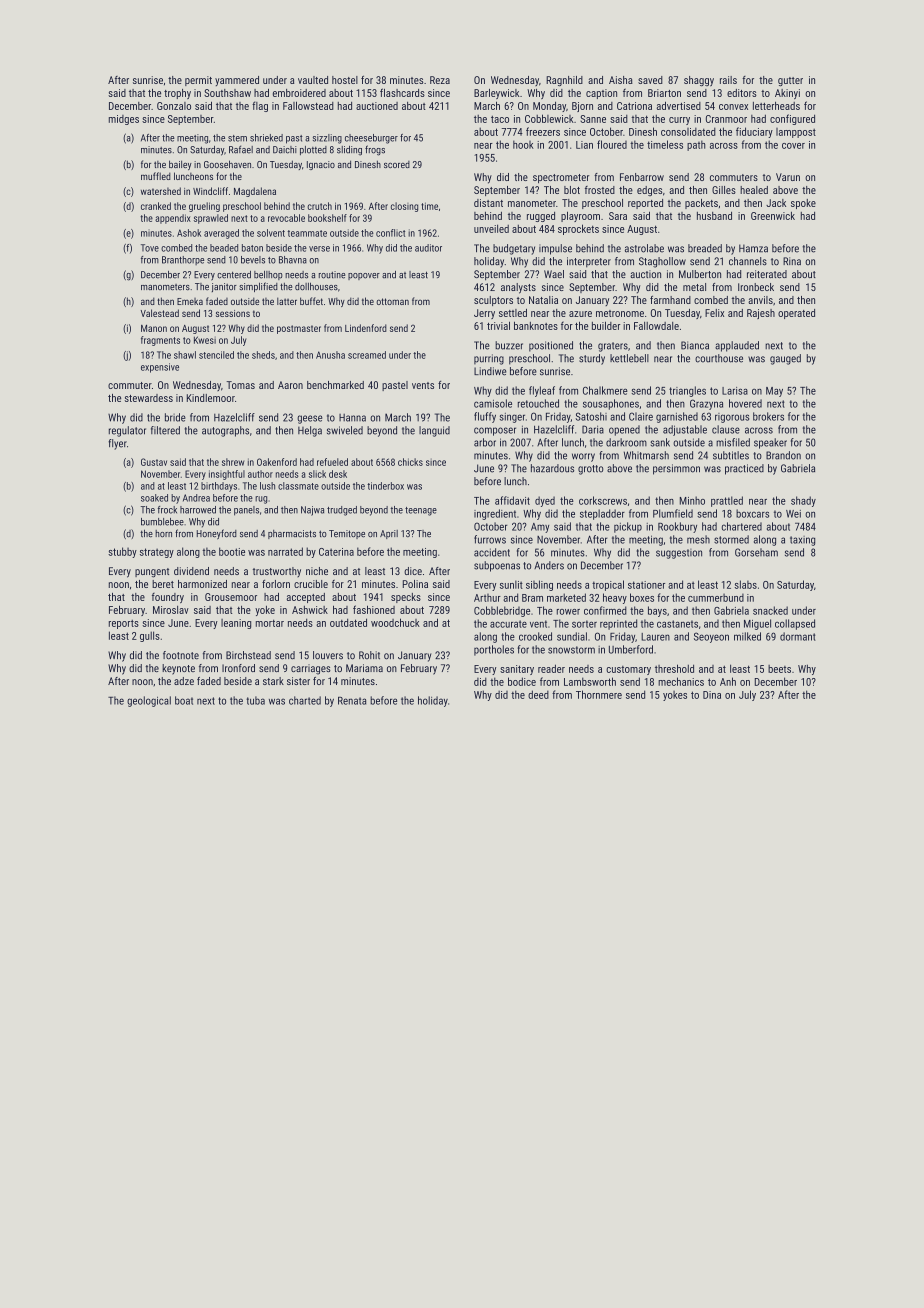 The height and width of the screenshot is (1308, 924). Describe the element at coordinates (404, 207) in the screenshot. I see `closing` at that location.
